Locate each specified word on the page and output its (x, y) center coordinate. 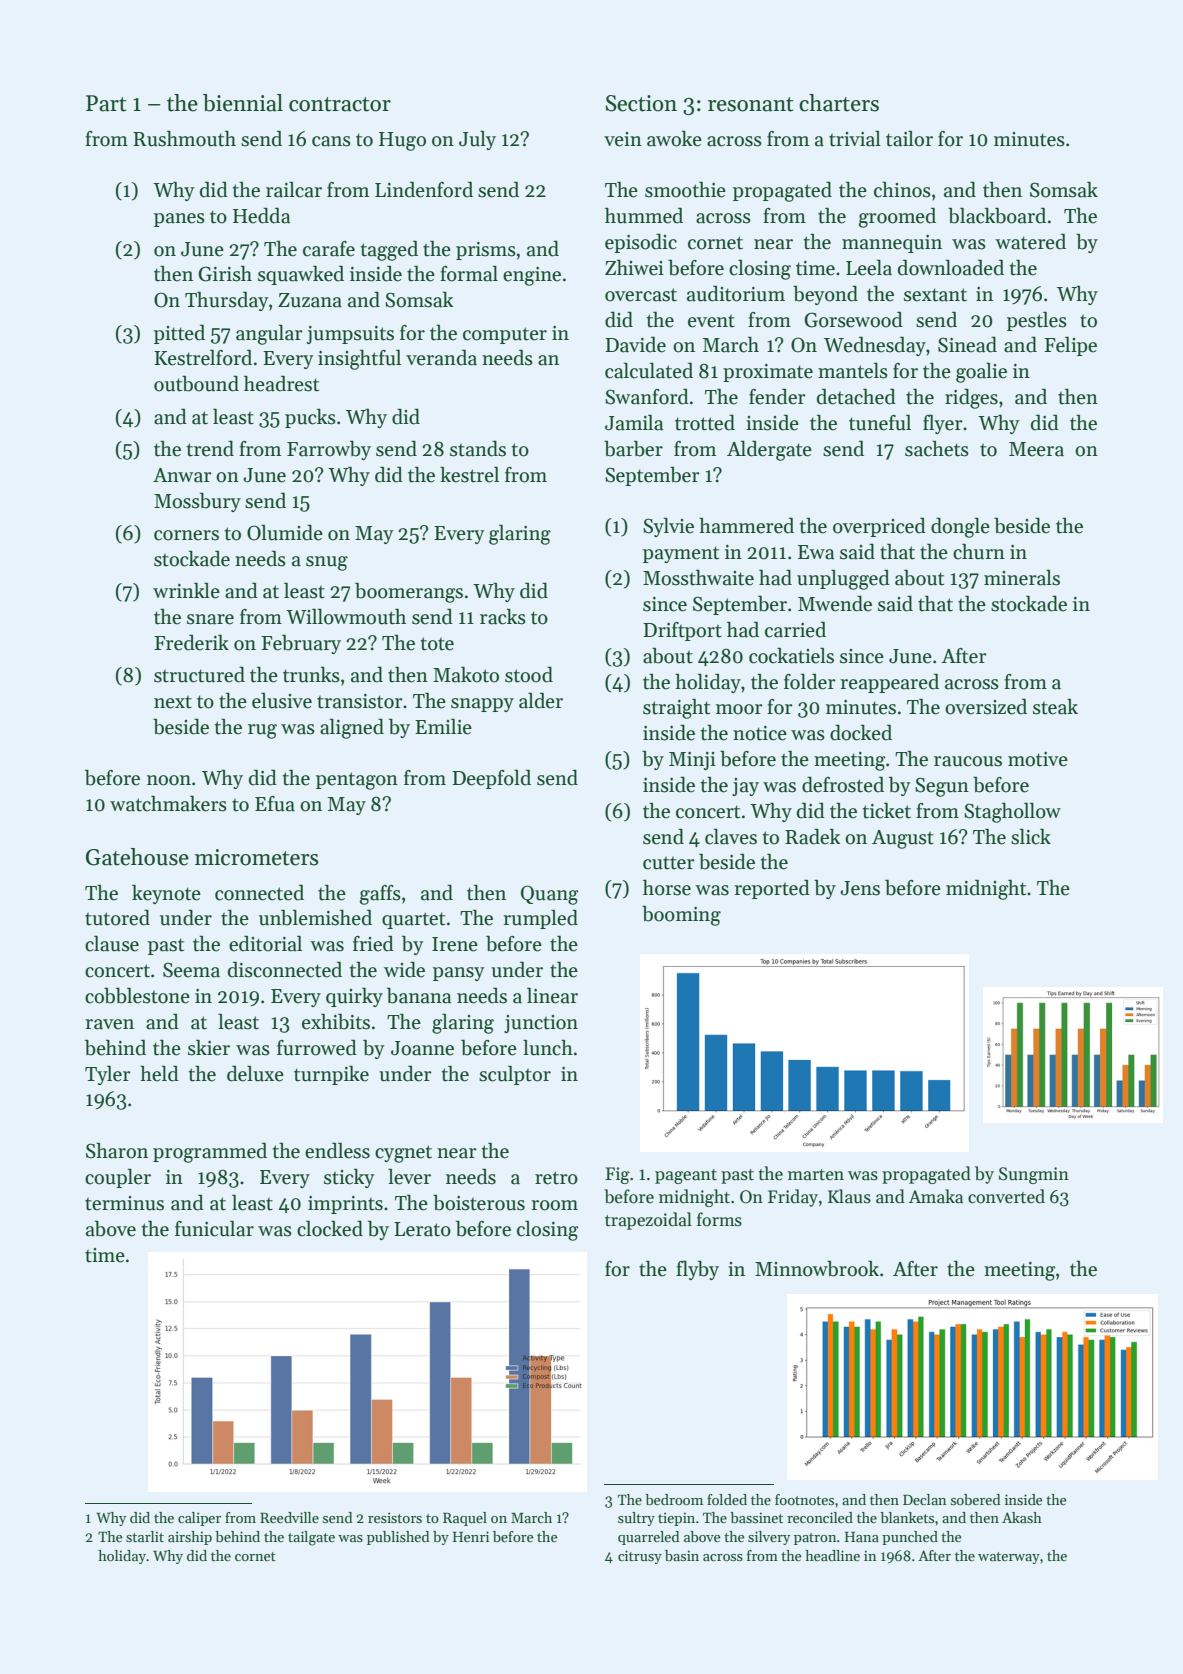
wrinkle (186, 590)
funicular (214, 1228)
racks (503, 616)
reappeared (889, 683)
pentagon (357, 781)
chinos (902, 189)
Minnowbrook (817, 1268)
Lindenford (424, 189)
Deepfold (491, 779)
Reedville (289, 1517)
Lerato (422, 1229)
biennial (243, 103)
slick (1031, 836)
